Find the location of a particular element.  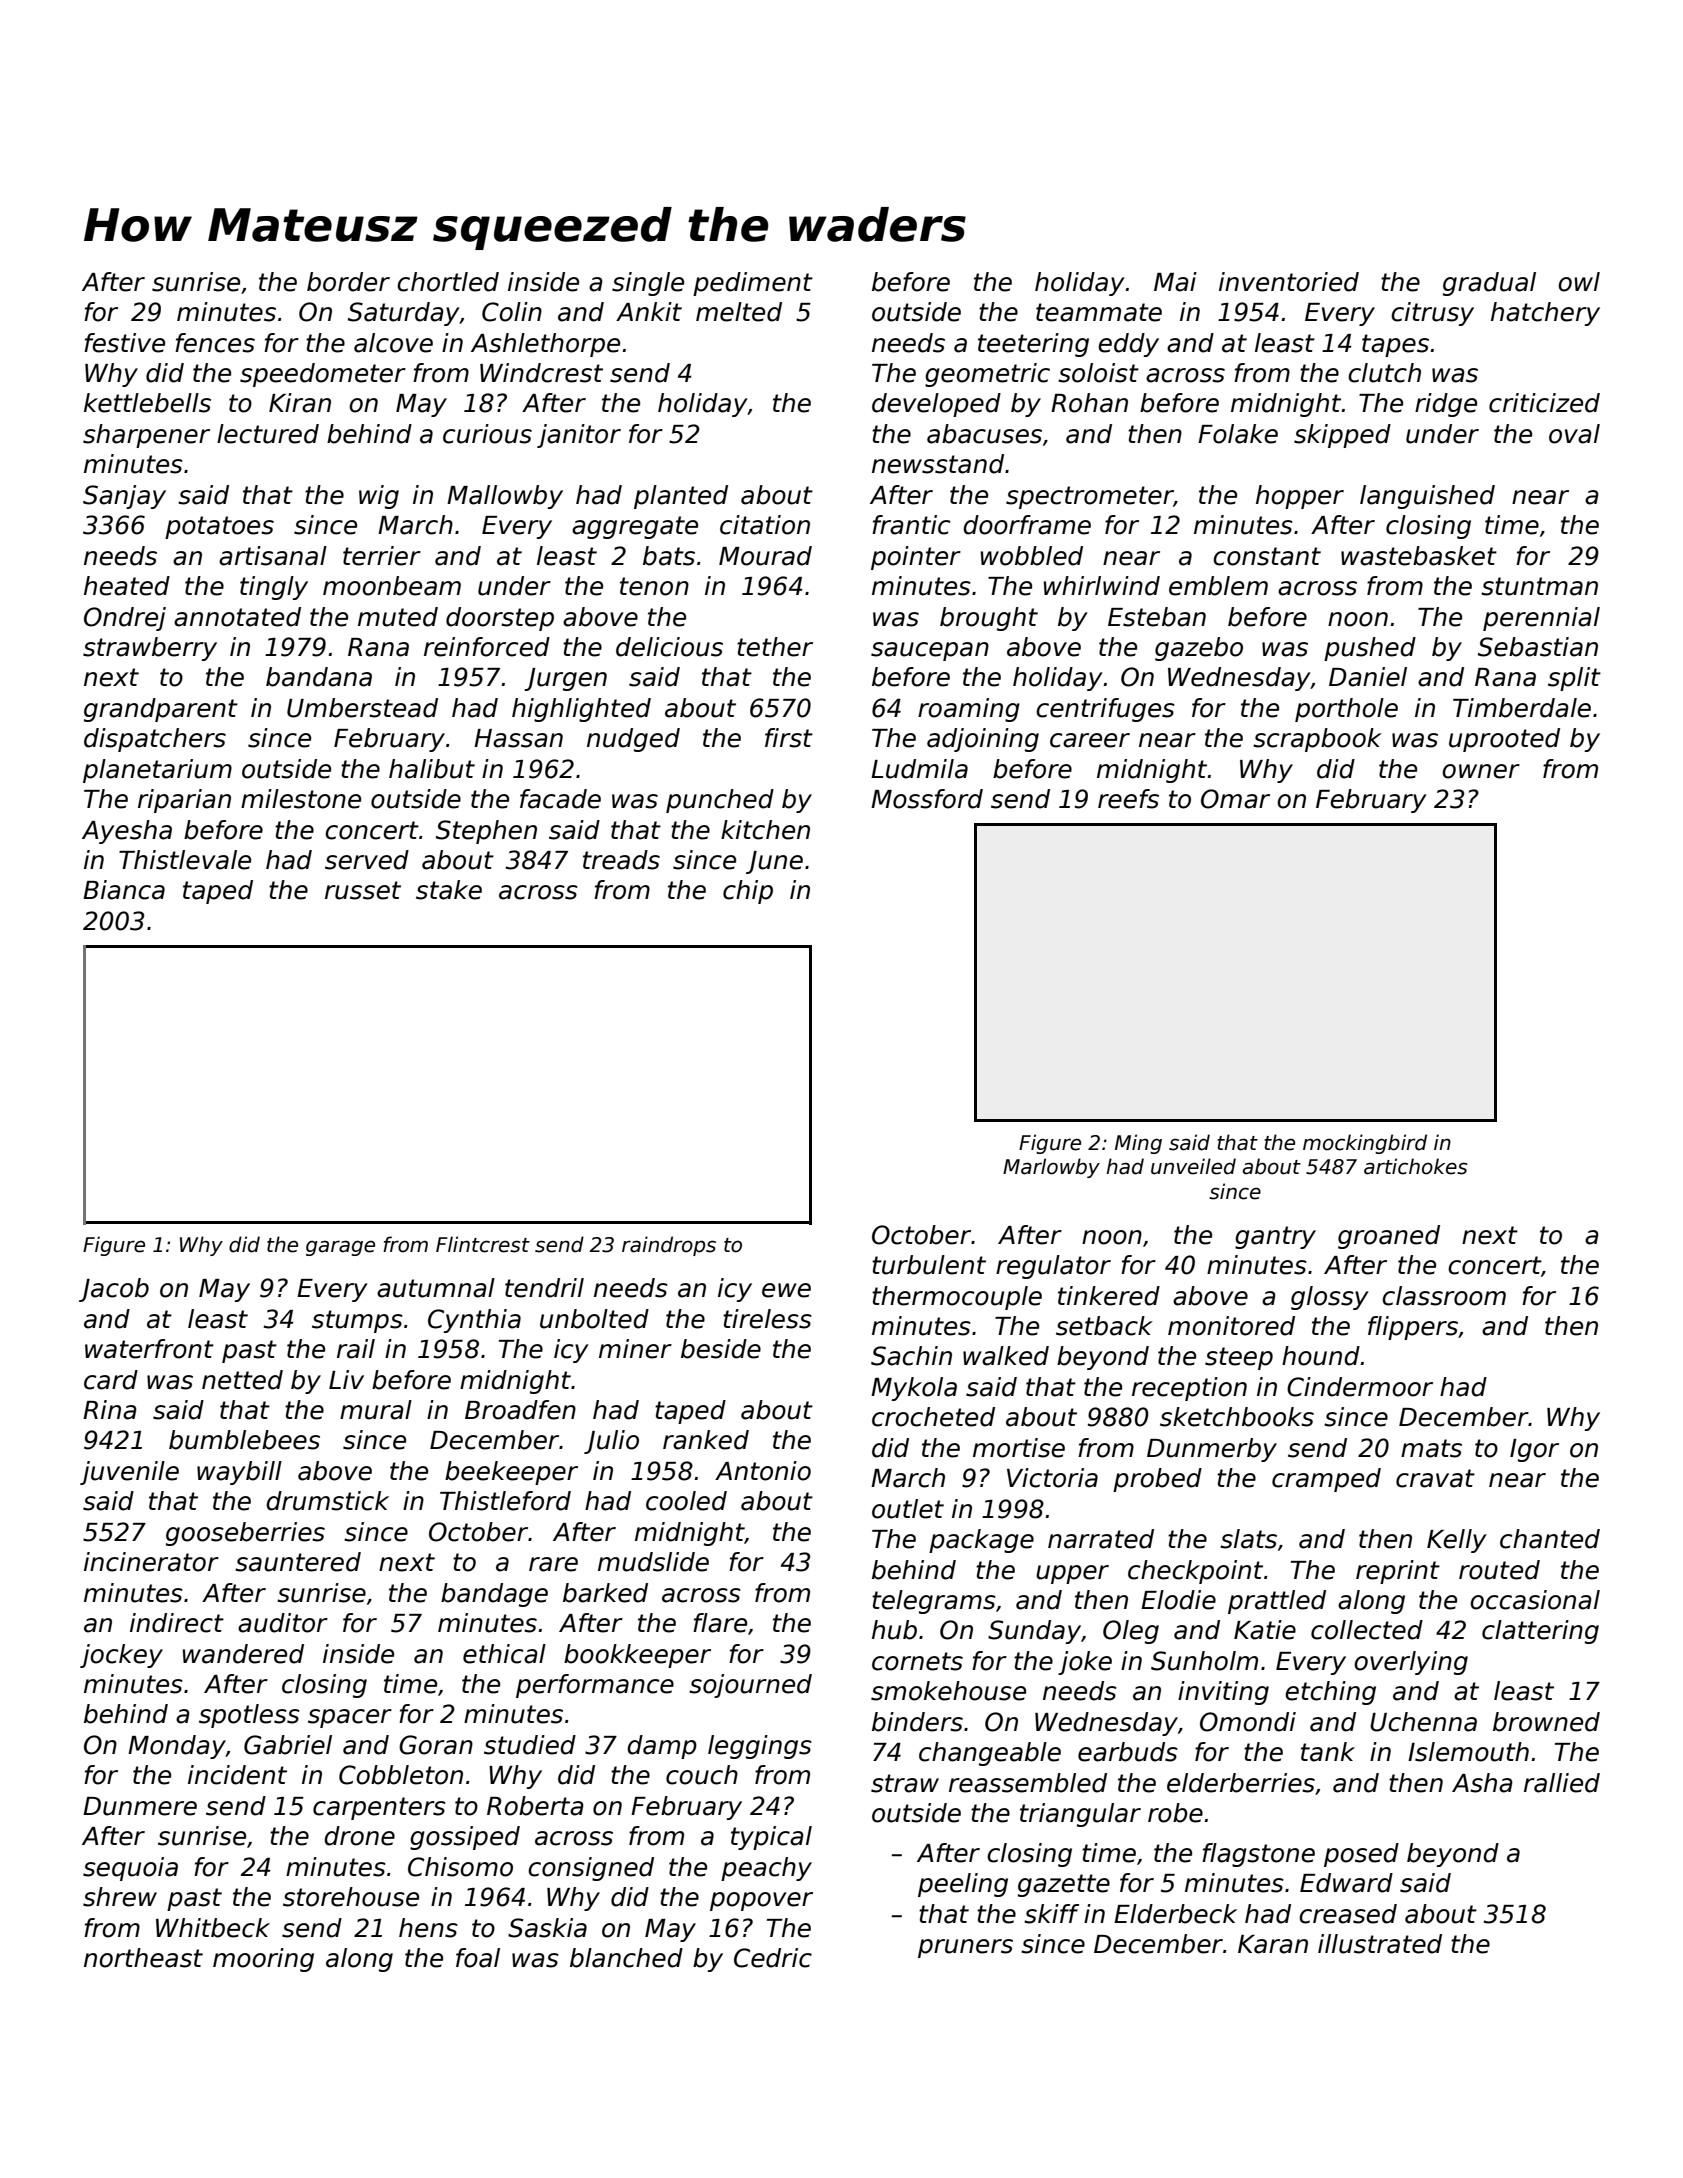

chip is located at coordinates (748, 892).
